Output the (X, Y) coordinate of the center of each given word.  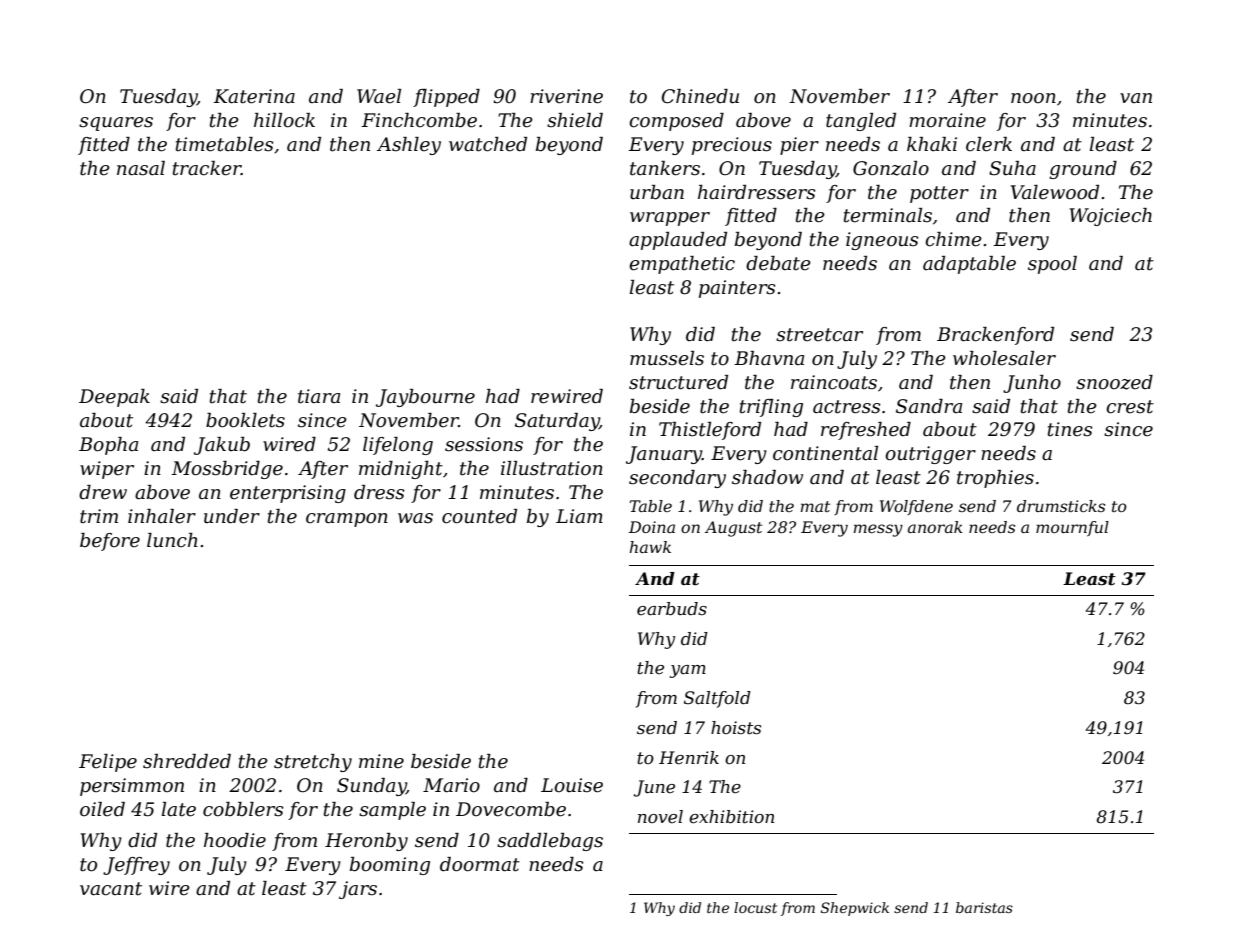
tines (1070, 429)
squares (116, 124)
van (1136, 98)
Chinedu (700, 96)
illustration (552, 468)
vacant (111, 889)
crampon (347, 520)
